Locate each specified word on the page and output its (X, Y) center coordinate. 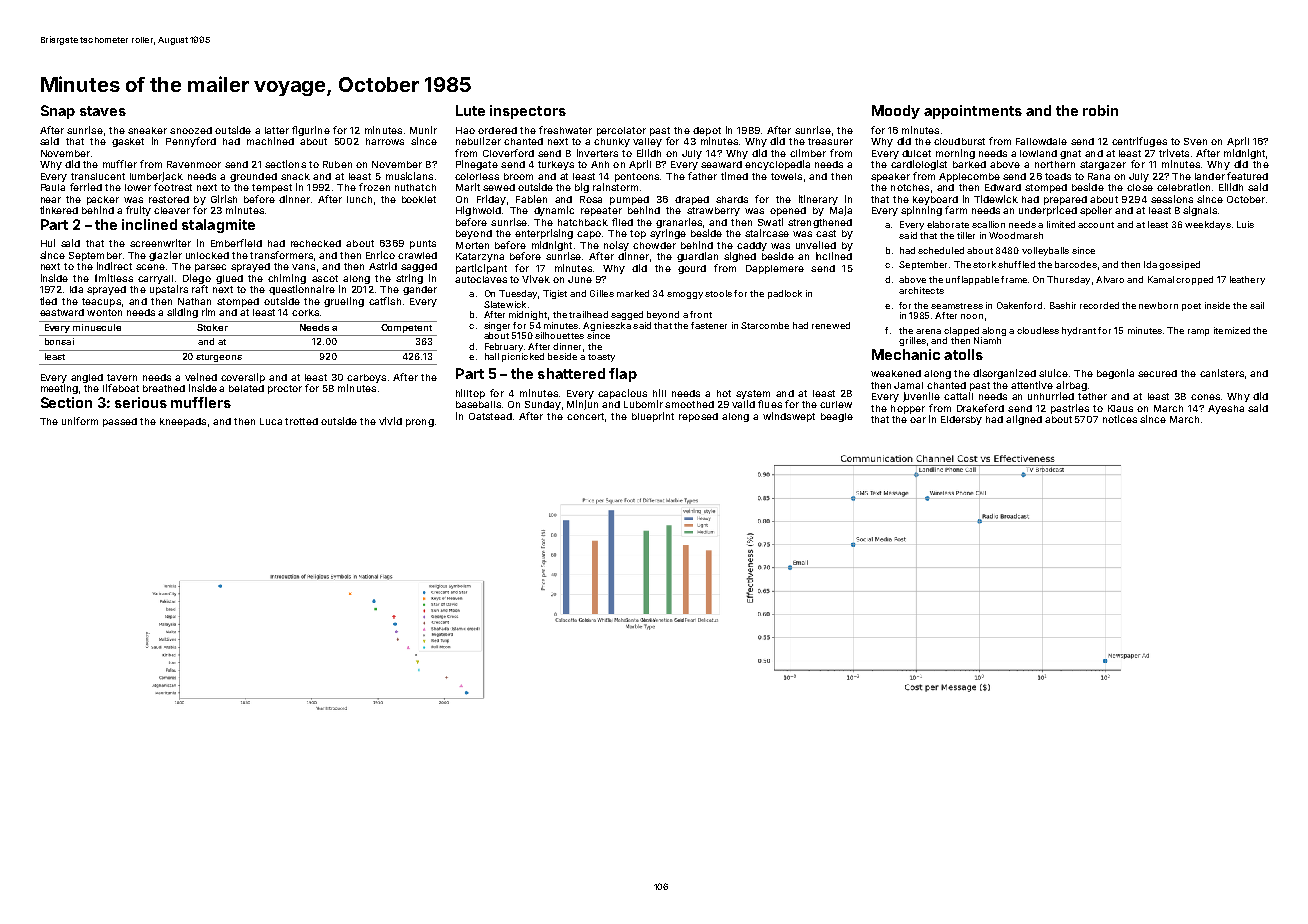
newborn (1158, 305)
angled (87, 378)
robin (1100, 110)
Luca (271, 421)
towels (786, 176)
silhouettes (559, 335)
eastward (62, 312)
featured (1247, 176)
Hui (48, 243)
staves (103, 111)
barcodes (1076, 264)
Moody (896, 112)
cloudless (1038, 330)
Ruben (337, 164)
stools (718, 293)
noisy (616, 246)
